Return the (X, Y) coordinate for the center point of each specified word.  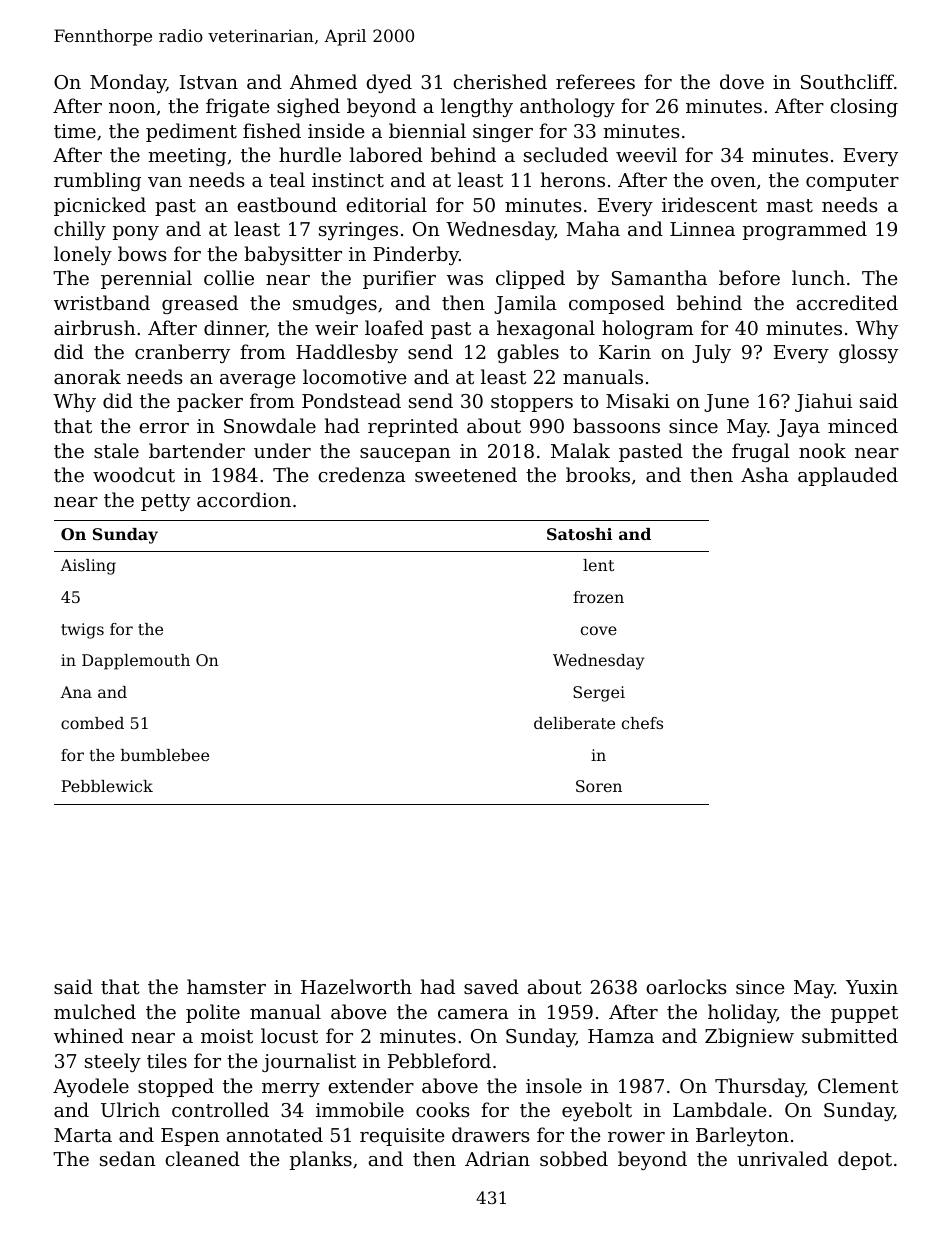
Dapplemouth (136, 662)
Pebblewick (107, 786)
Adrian (497, 1158)
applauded (848, 476)
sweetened (466, 474)
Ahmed (323, 81)
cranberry (182, 353)
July (711, 353)
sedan (127, 1158)
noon (132, 108)
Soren (599, 786)
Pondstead (351, 400)
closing (864, 107)
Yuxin (872, 987)
